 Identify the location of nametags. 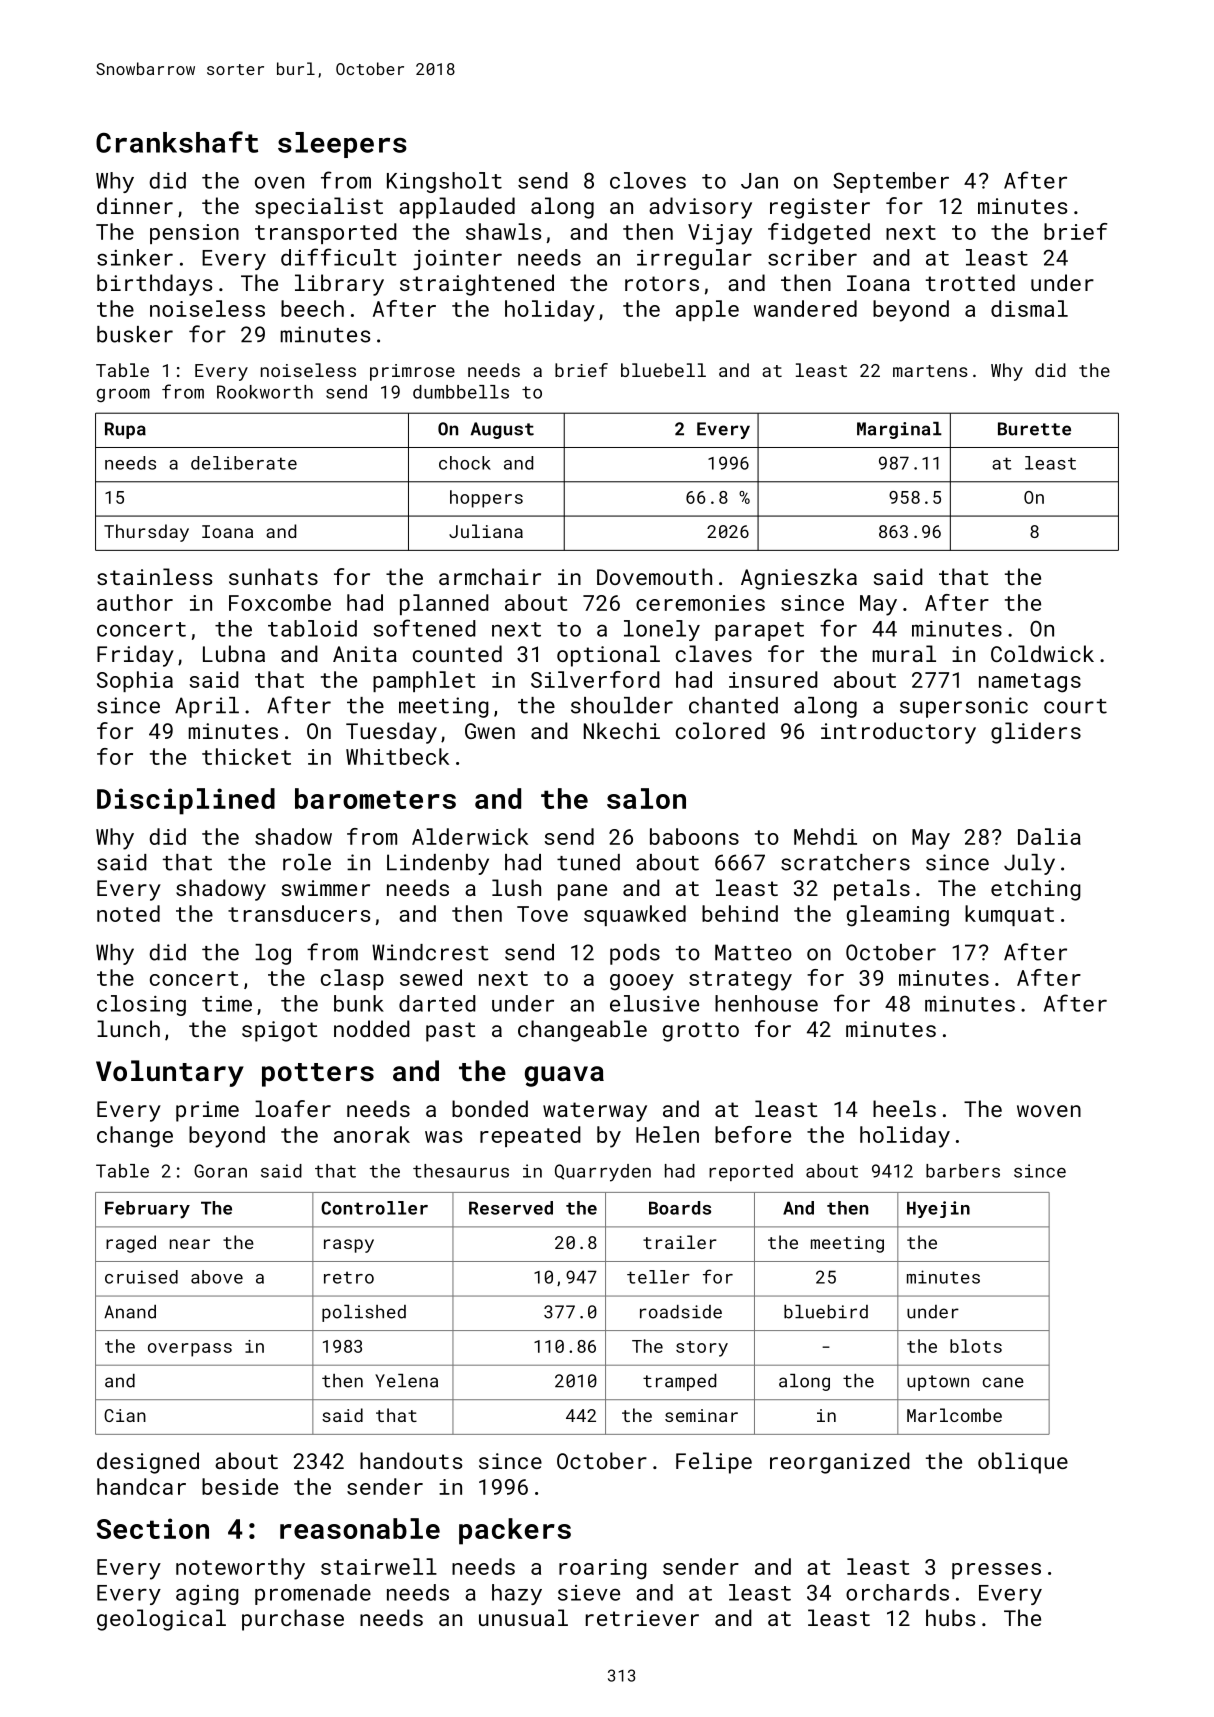
(1030, 683).
